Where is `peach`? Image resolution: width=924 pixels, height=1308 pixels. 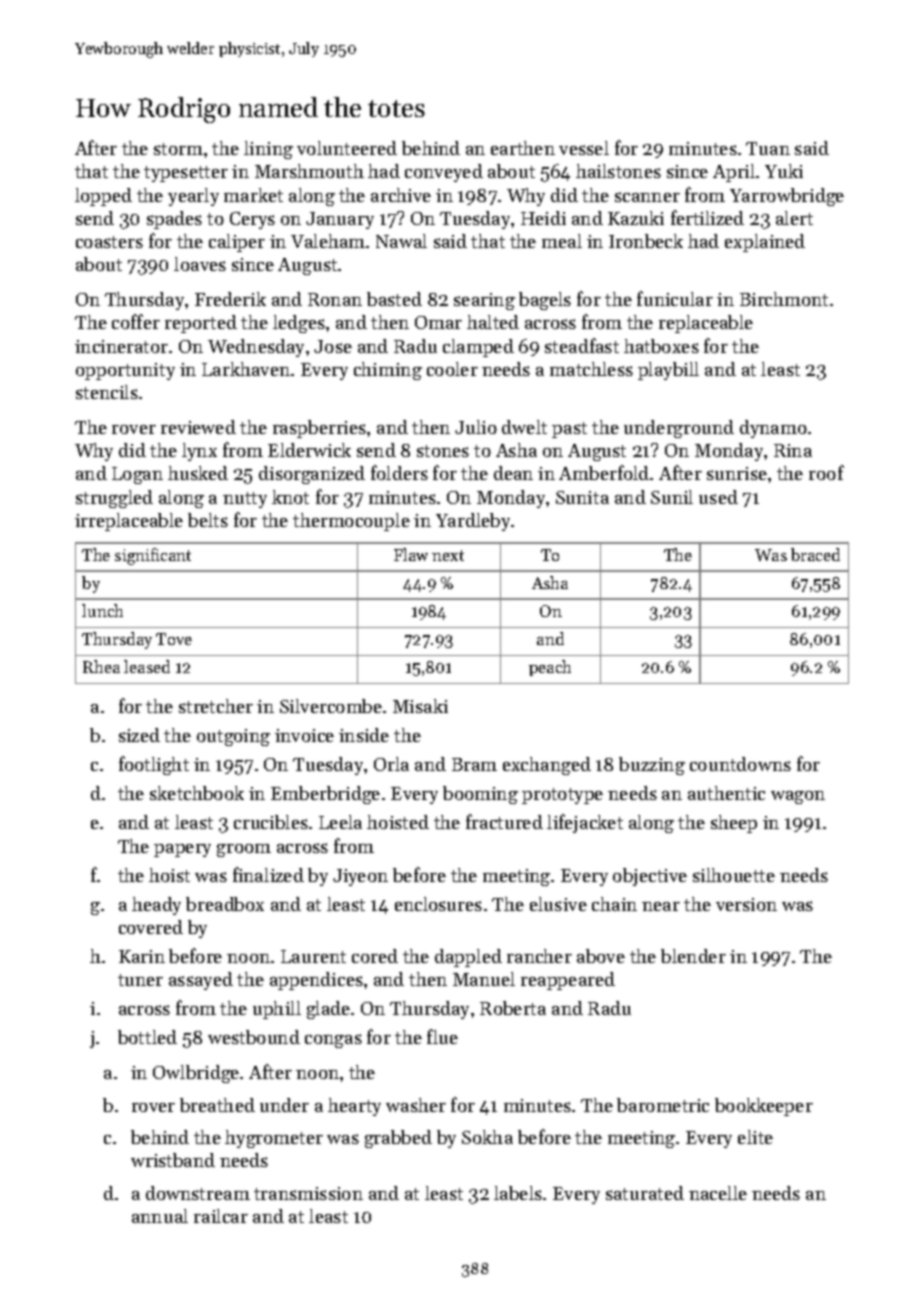 peach is located at coordinates (550, 668).
